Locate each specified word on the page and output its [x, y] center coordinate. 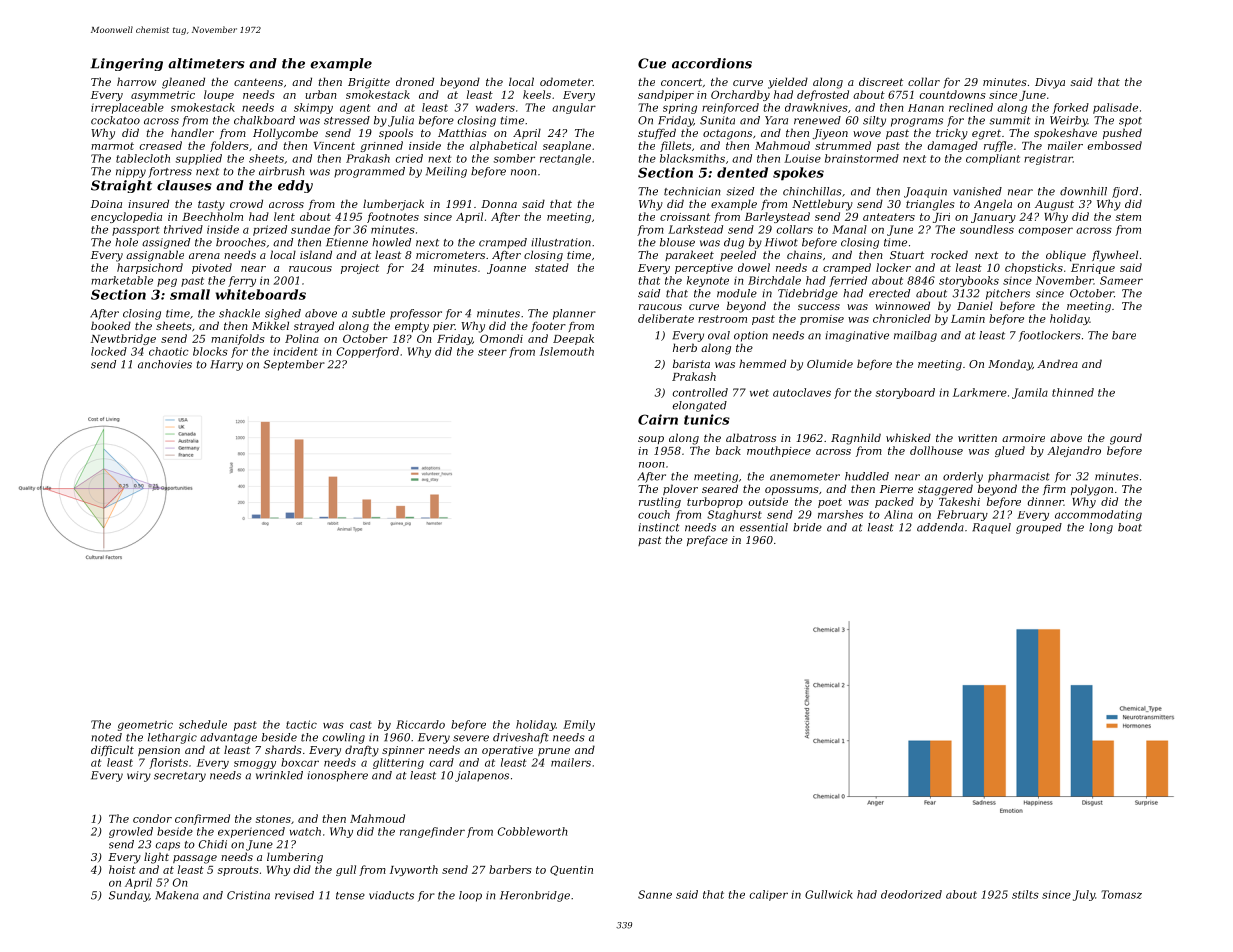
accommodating [1098, 515]
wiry [139, 776]
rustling [660, 502]
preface [707, 541]
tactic [301, 724]
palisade [1115, 108]
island [316, 254]
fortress [170, 172]
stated [552, 267]
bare [1124, 335]
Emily [579, 725]
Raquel [991, 528]
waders [495, 107]
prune [554, 752]
